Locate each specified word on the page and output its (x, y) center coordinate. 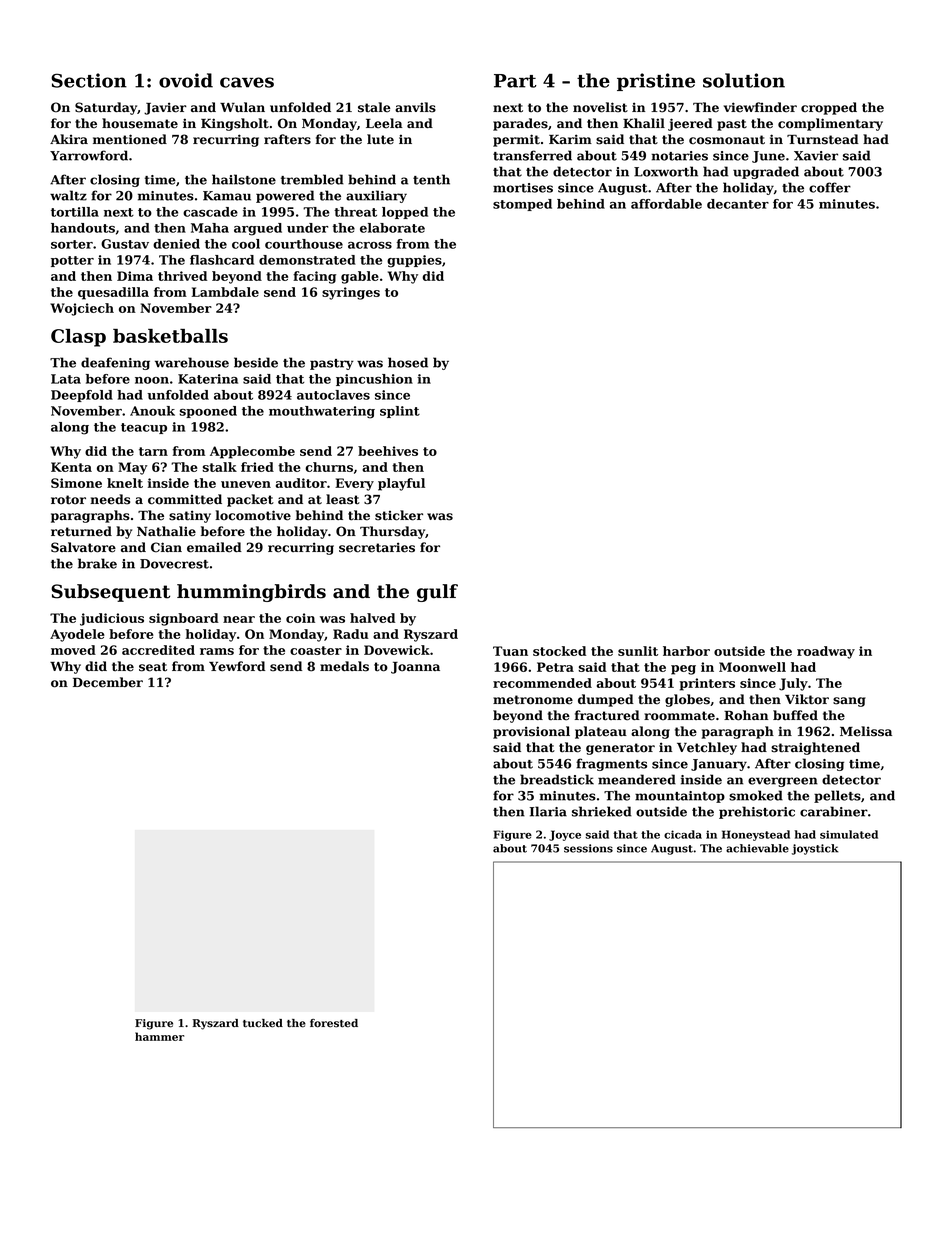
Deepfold (82, 396)
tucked (263, 1023)
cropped (829, 108)
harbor (686, 651)
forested (334, 1023)
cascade (210, 212)
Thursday (392, 532)
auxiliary (376, 196)
